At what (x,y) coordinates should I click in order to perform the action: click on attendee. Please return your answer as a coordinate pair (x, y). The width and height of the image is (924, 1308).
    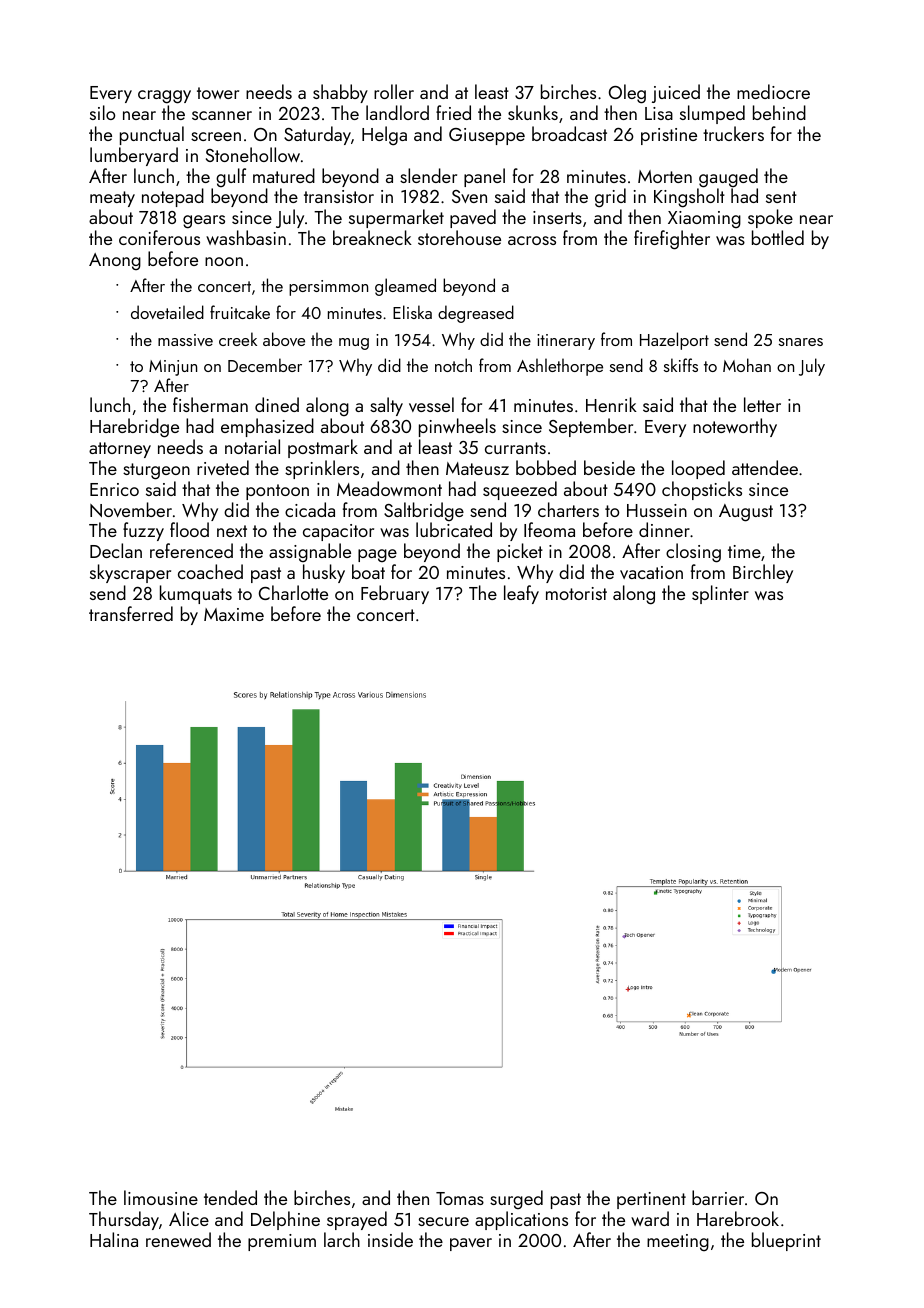
    Looking at the image, I should click on (765, 467).
